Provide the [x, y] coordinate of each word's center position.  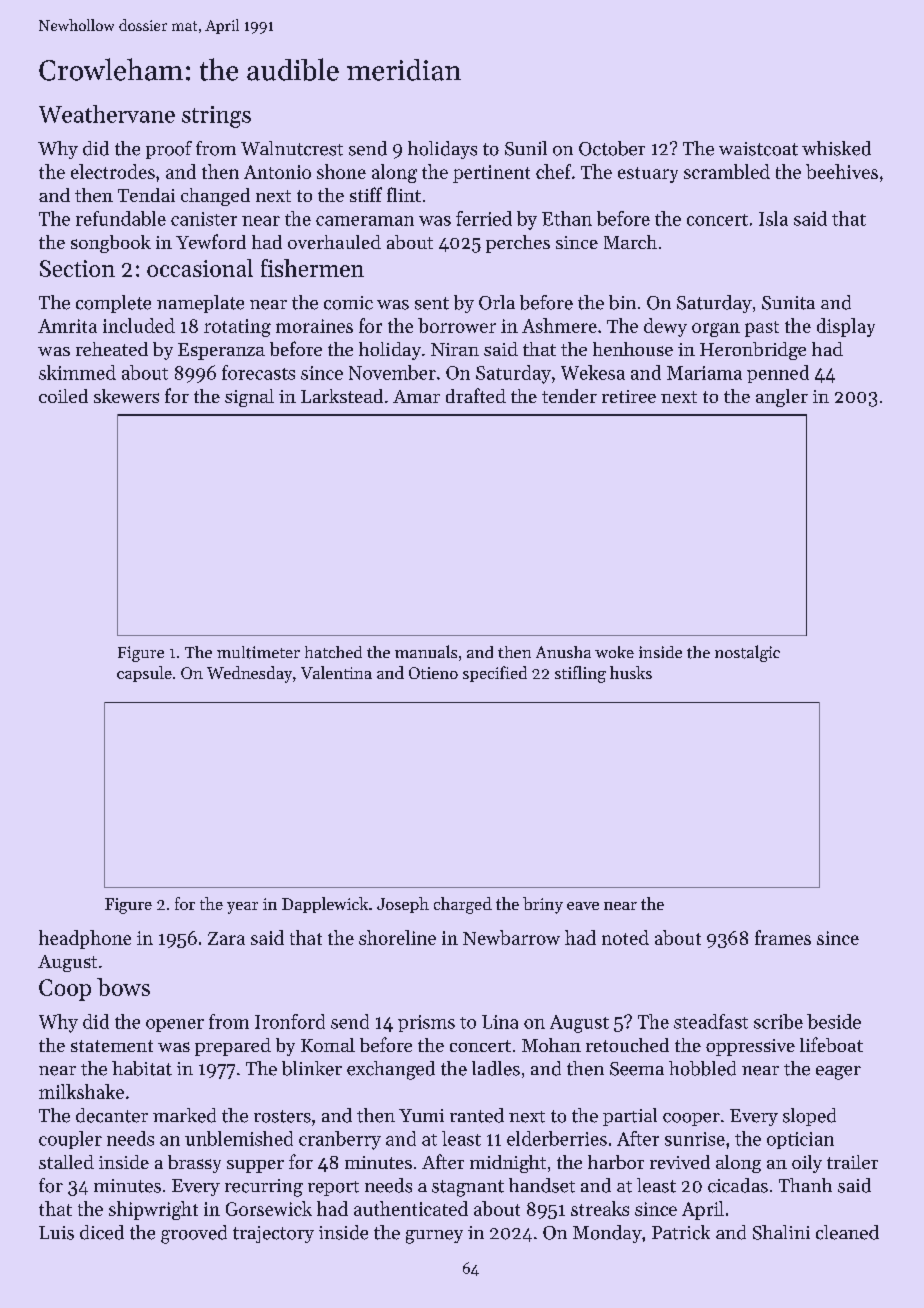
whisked [836, 148]
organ [716, 330]
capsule [144, 674]
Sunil [526, 148]
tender [569, 396]
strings [216, 117]
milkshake [81, 1091]
